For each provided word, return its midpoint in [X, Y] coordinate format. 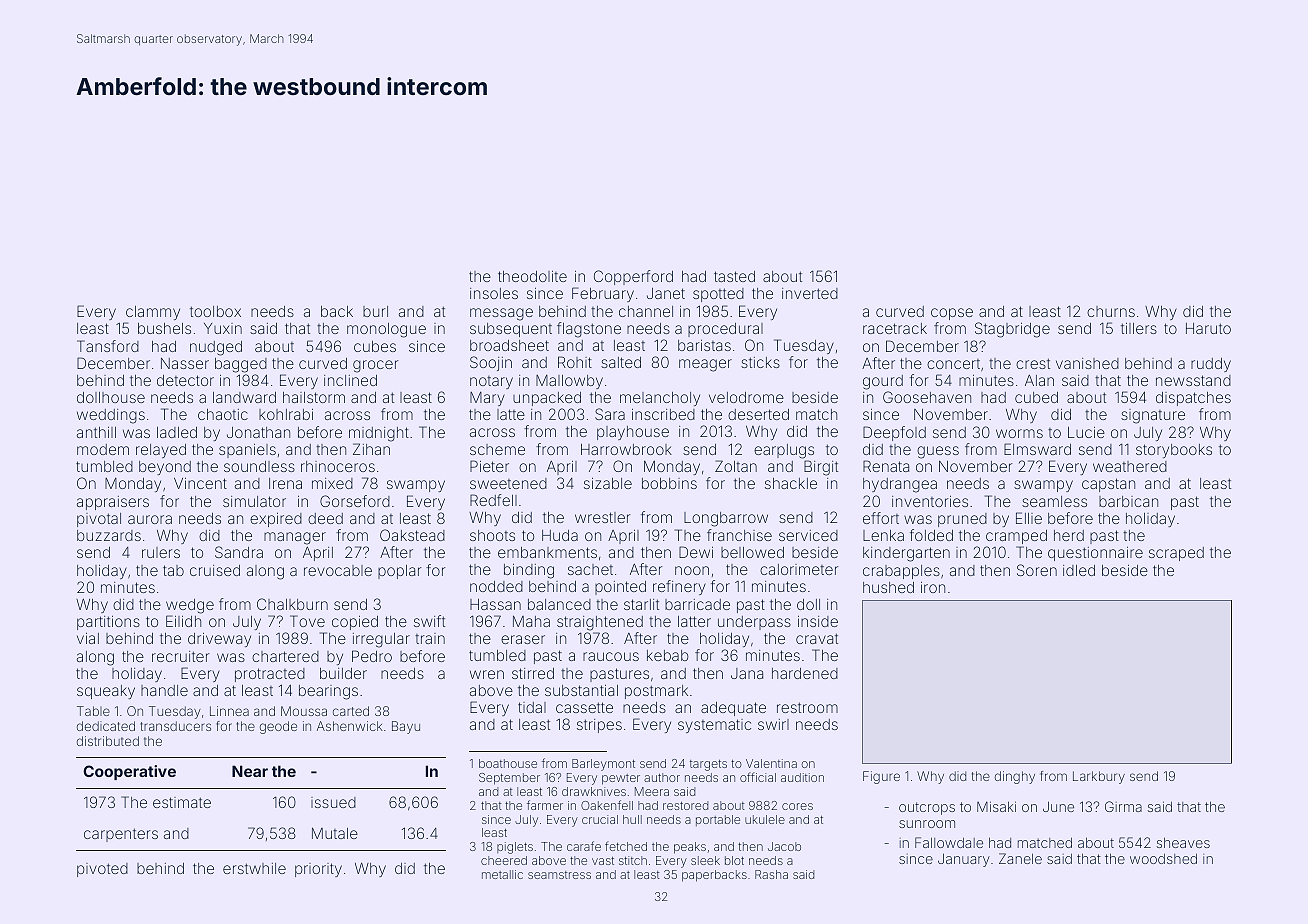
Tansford [108, 346]
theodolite [532, 276]
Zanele [1020, 858]
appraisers [113, 503]
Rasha [771, 874]
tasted [734, 276]
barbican [1128, 501]
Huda [560, 535]
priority [318, 870]
